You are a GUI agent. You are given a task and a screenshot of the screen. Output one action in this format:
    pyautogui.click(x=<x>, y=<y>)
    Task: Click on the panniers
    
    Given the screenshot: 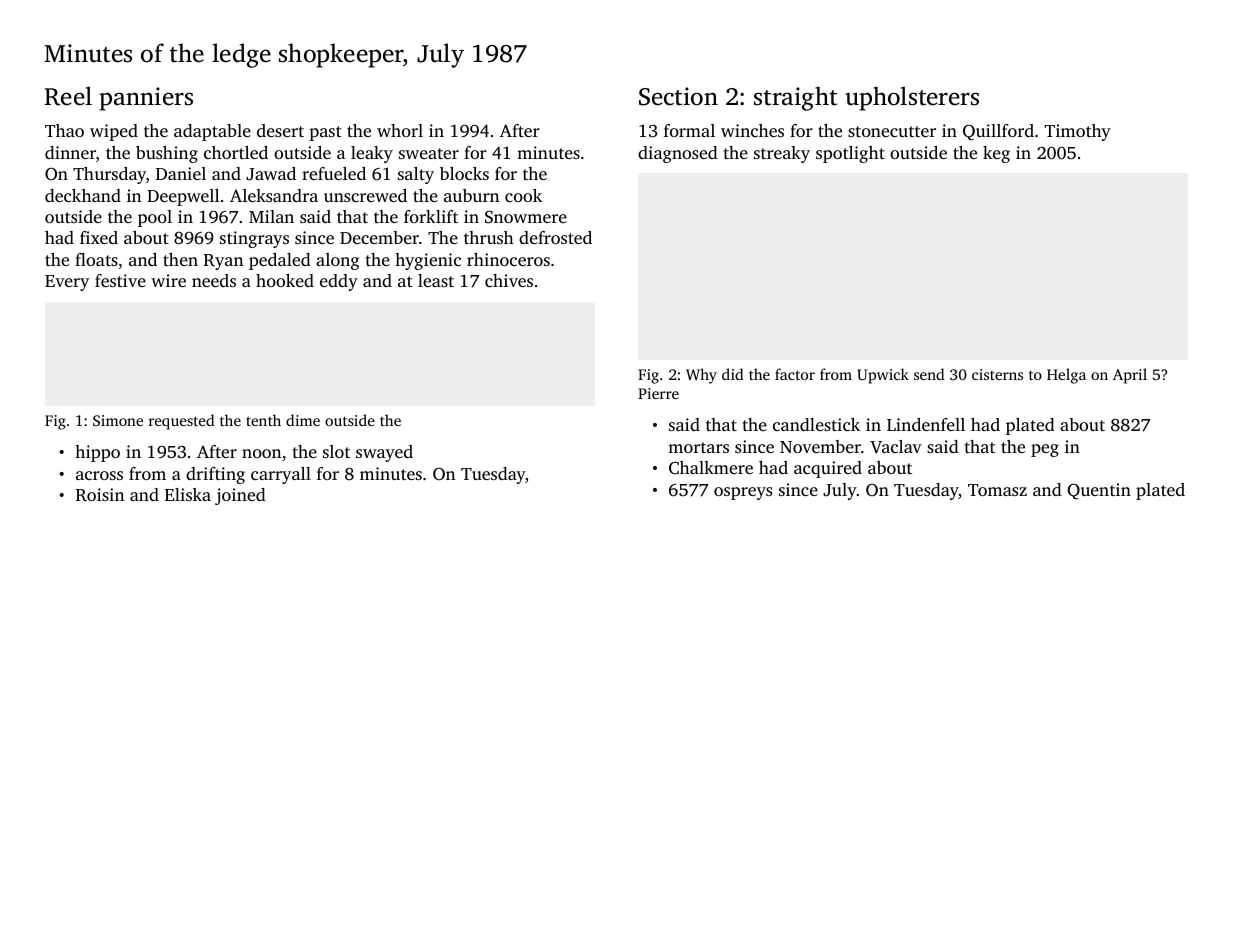 What is the action you would take?
    pyautogui.click(x=146, y=99)
